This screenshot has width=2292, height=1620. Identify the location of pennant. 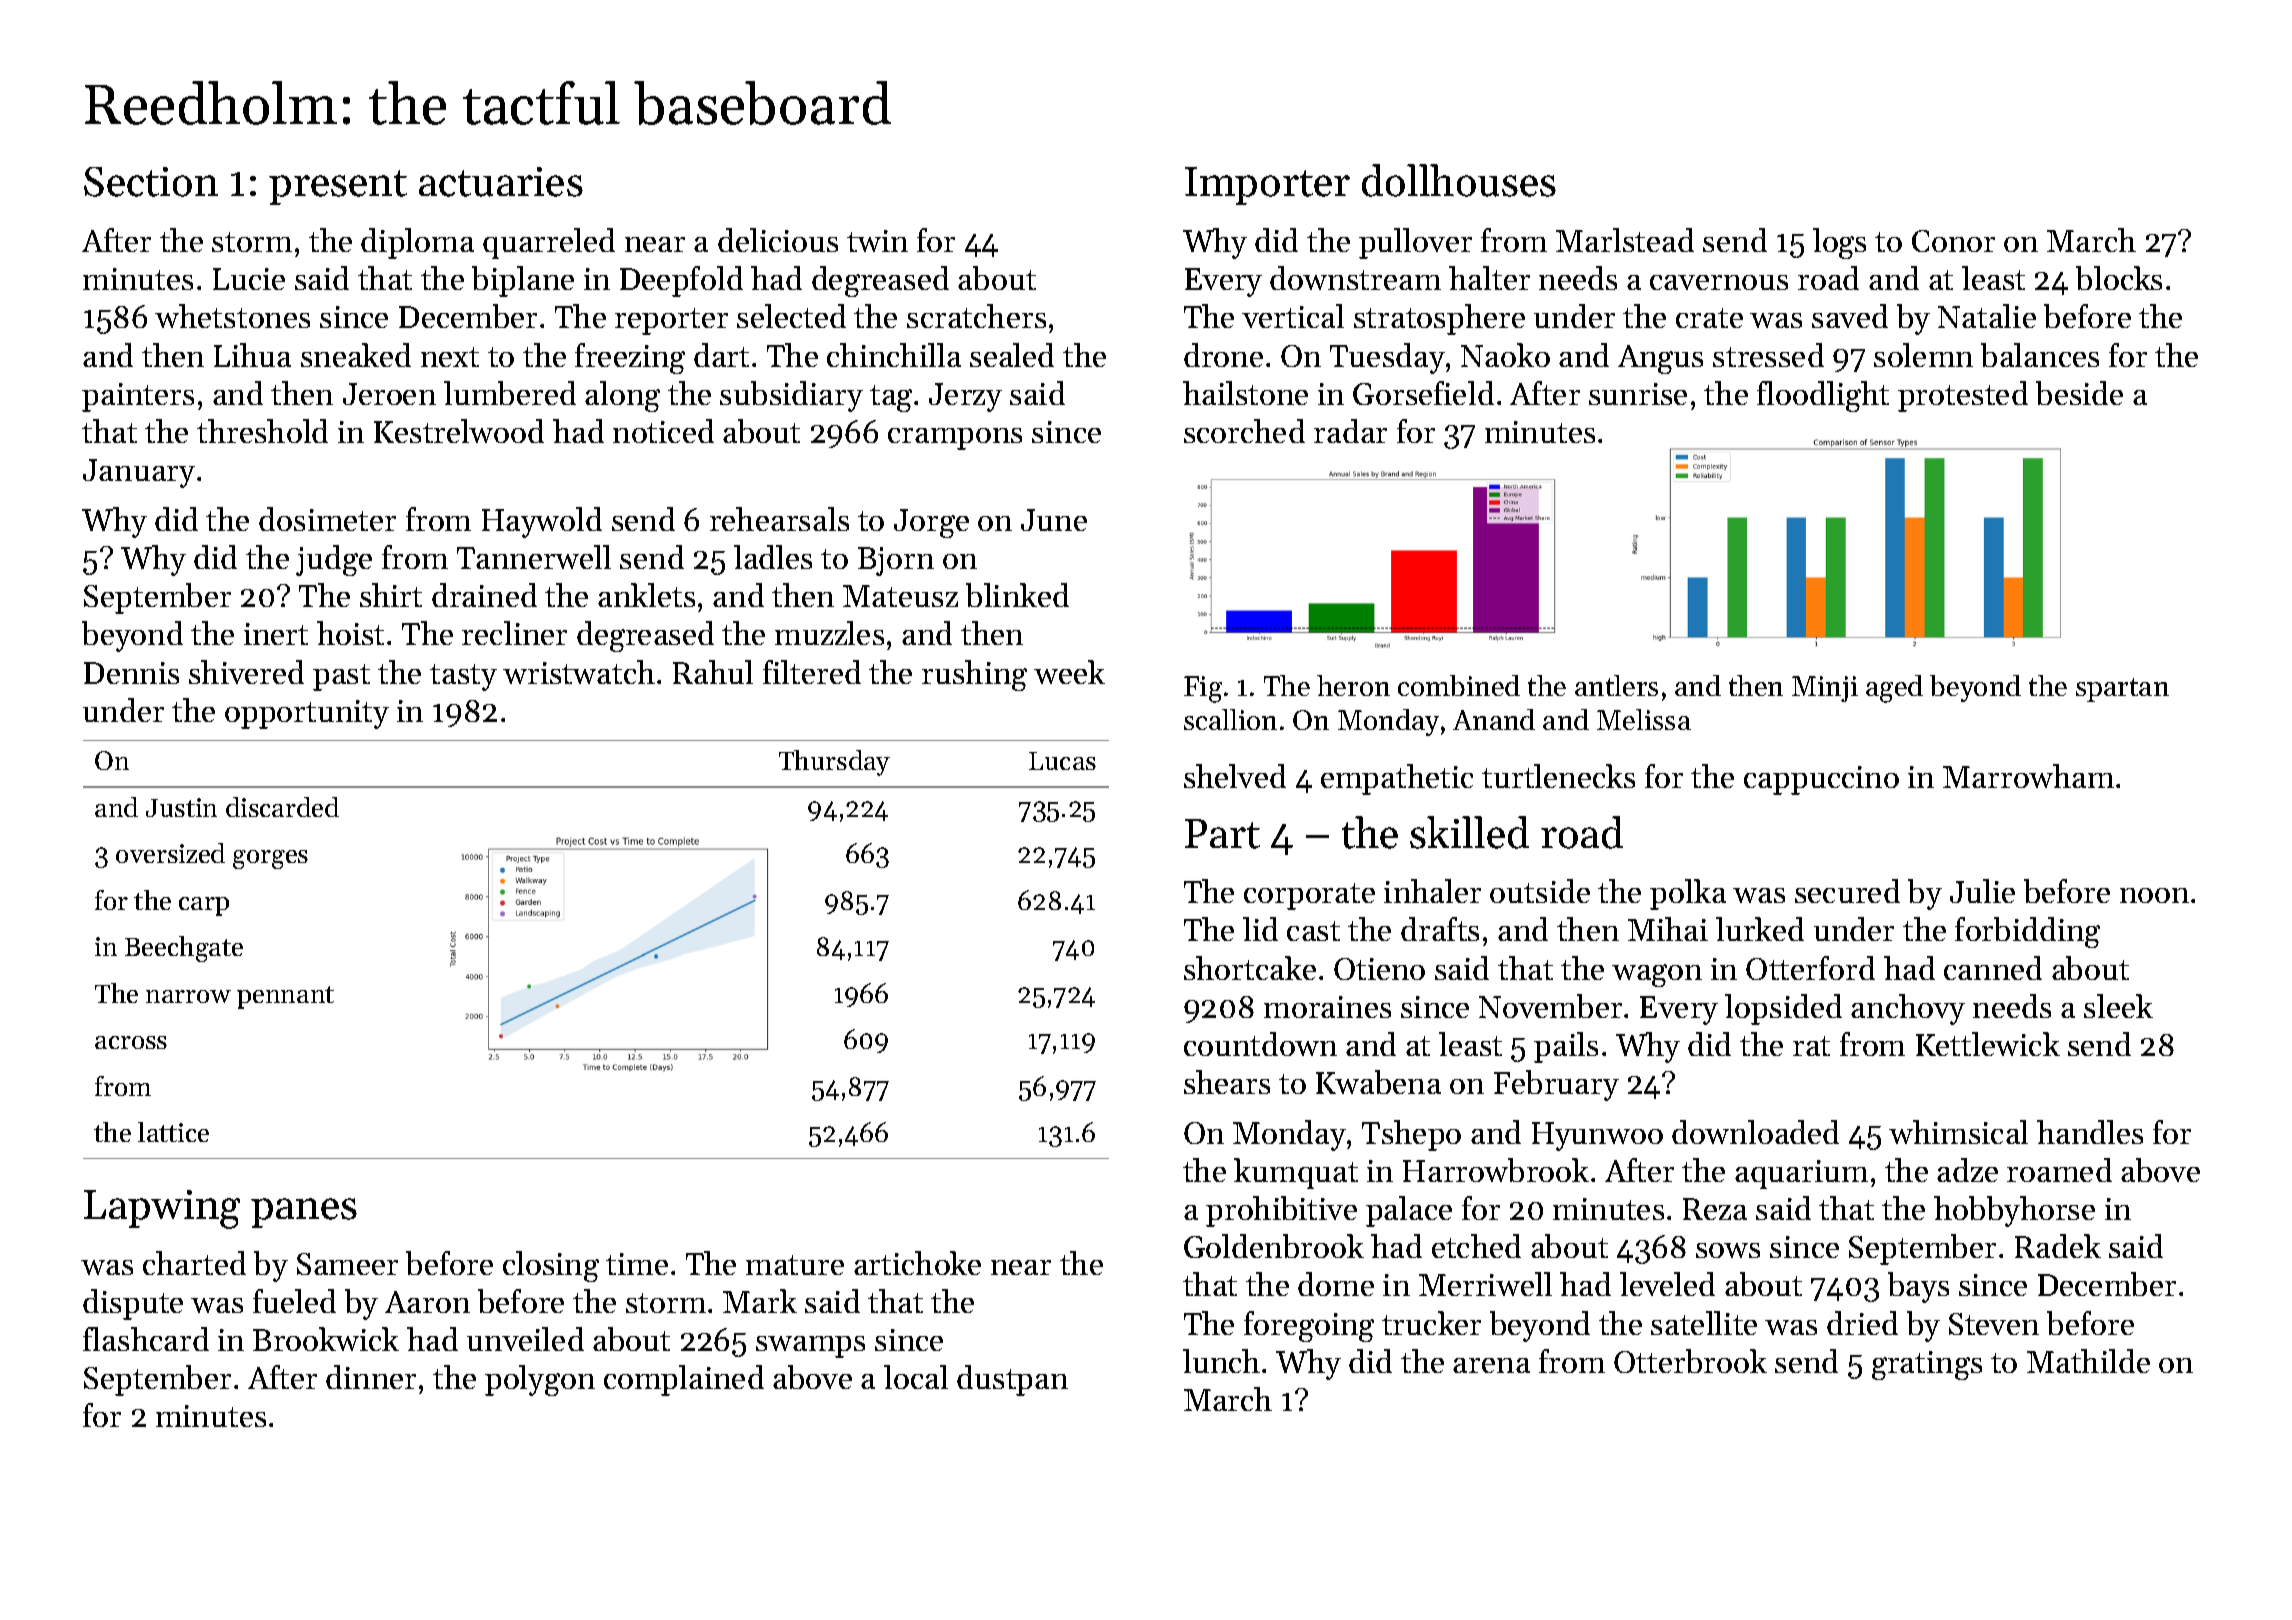
(285, 997).
